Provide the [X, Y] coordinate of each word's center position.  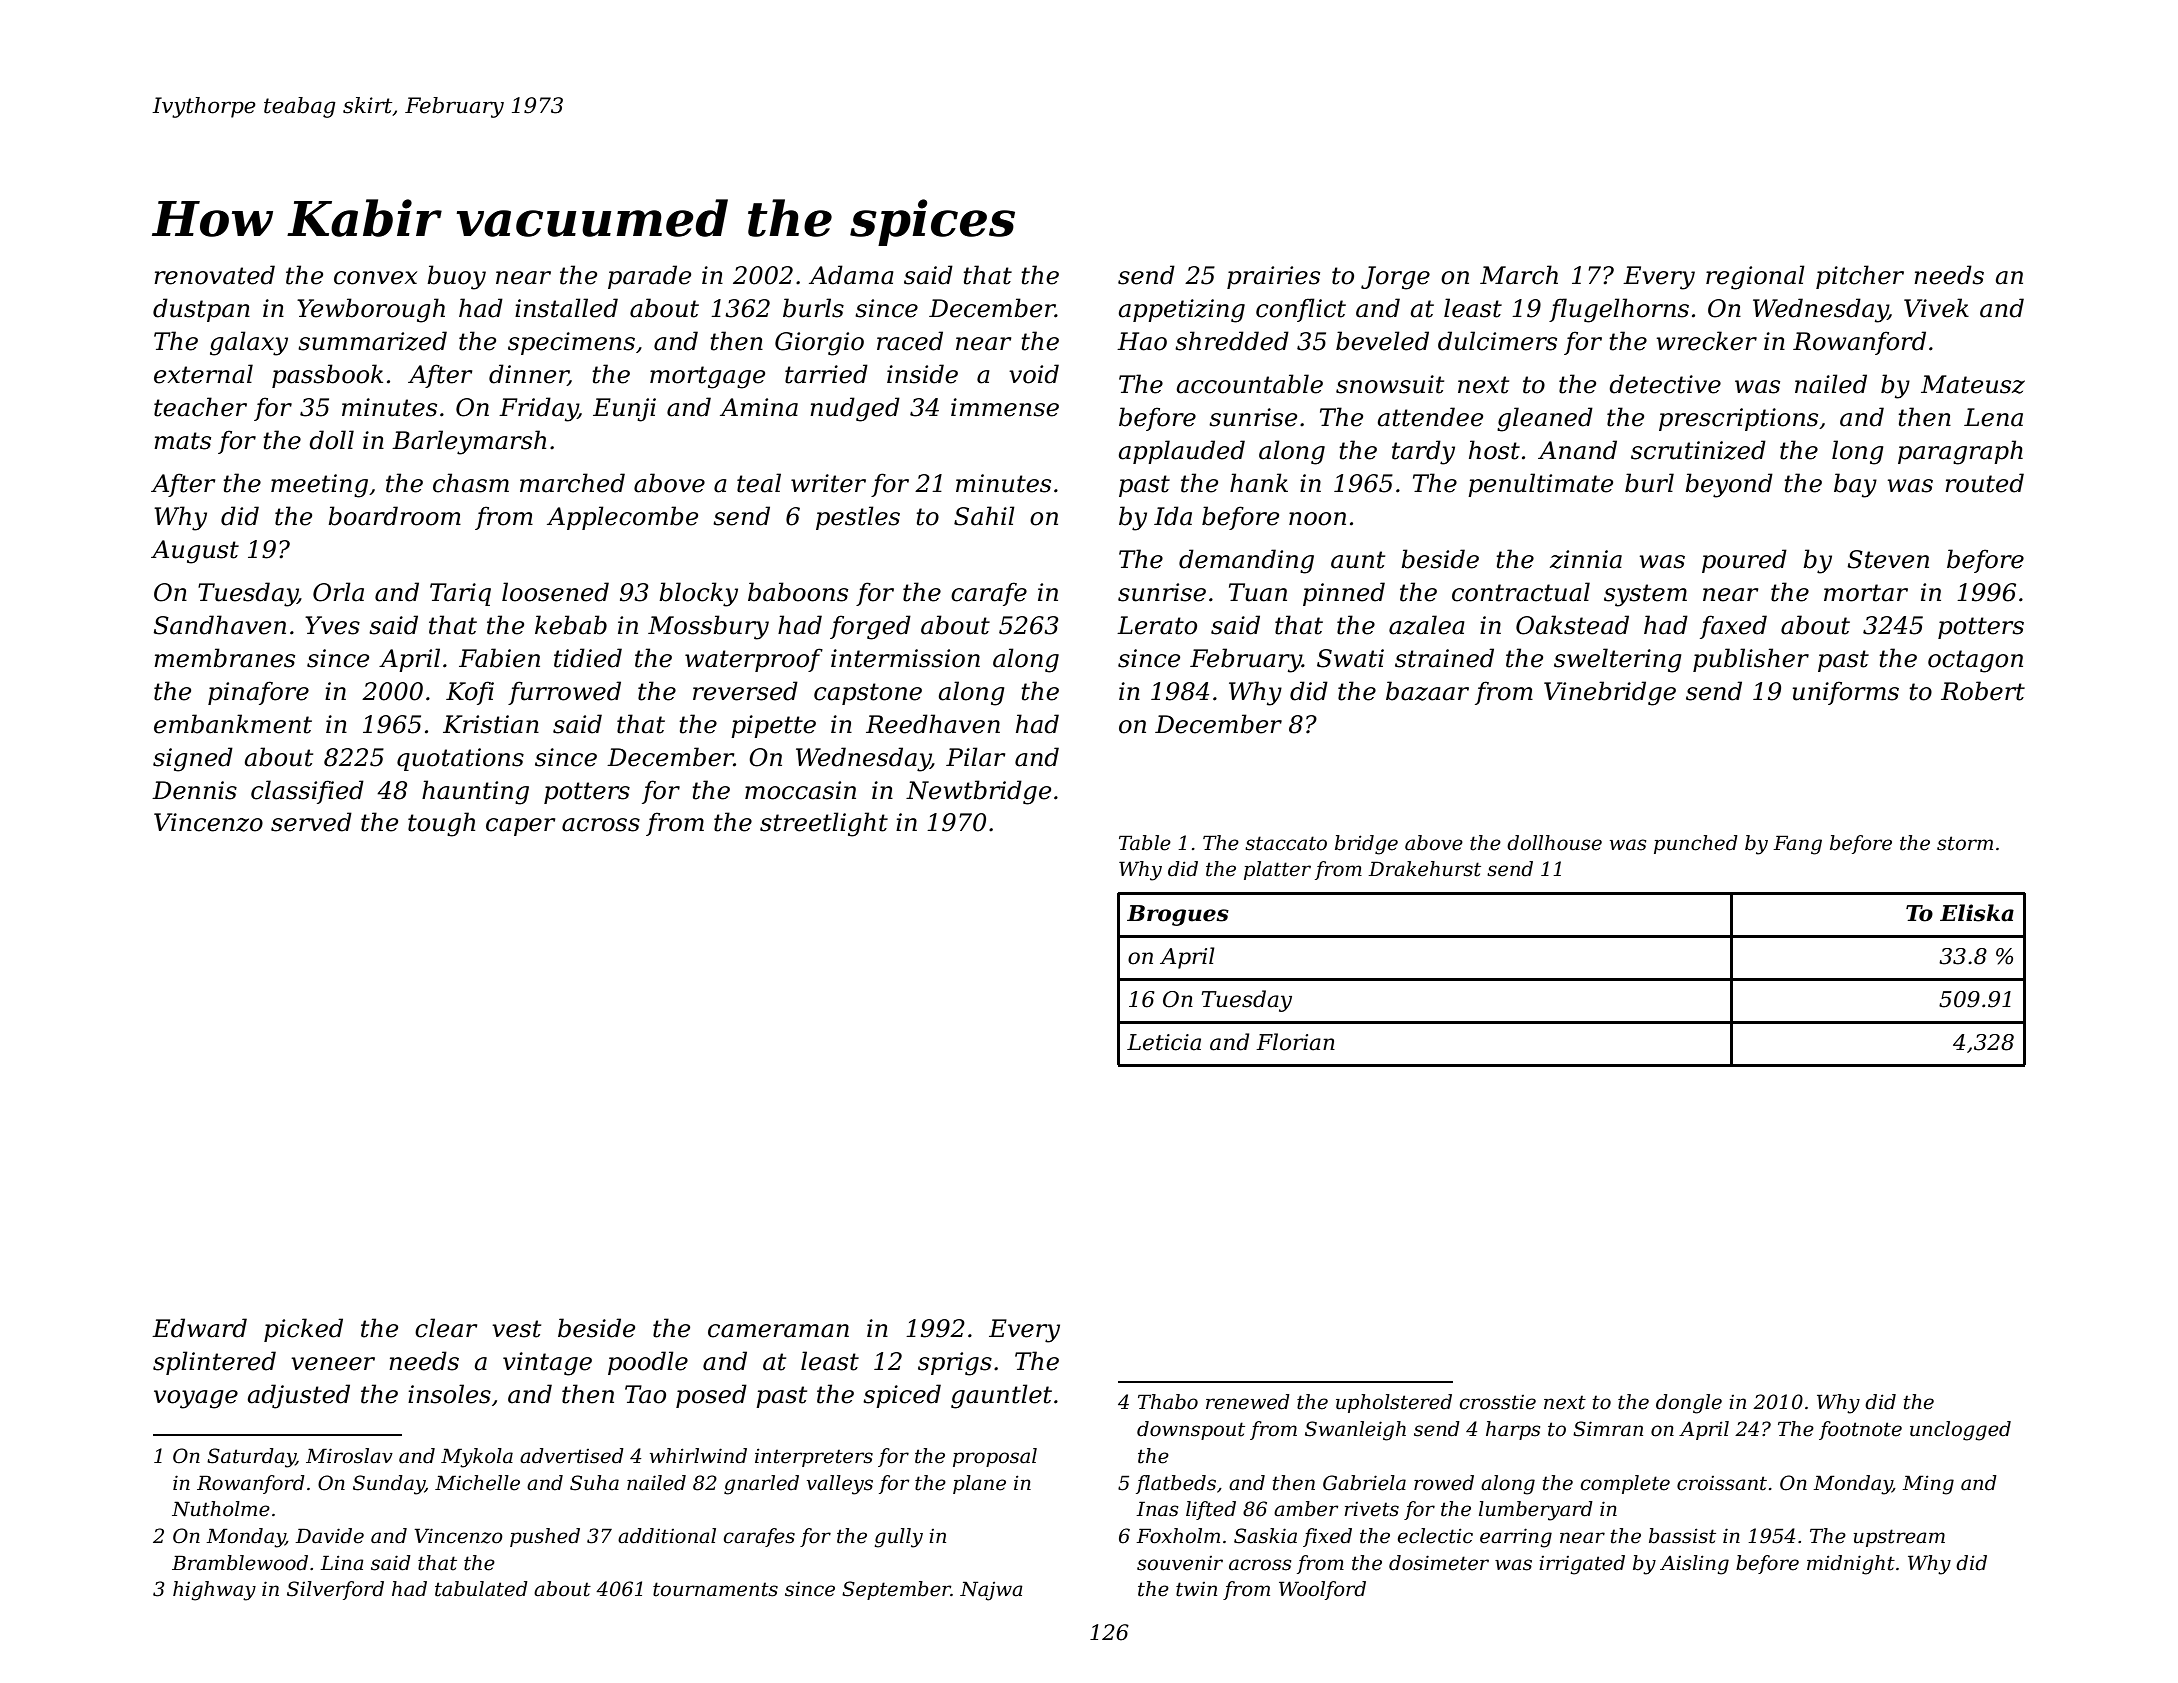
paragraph [1960, 452]
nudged [855, 409]
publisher [1751, 660]
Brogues [1178, 915]
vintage [547, 1364]
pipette [773, 726]
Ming [1928, 1485]
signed [193, 759]
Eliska [1977, 913]
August [195, 552]
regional [1755, 277]
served [311, 822]
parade [649, 277]
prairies [1273, 277]
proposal [995, 1457]
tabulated [481, 1589]
